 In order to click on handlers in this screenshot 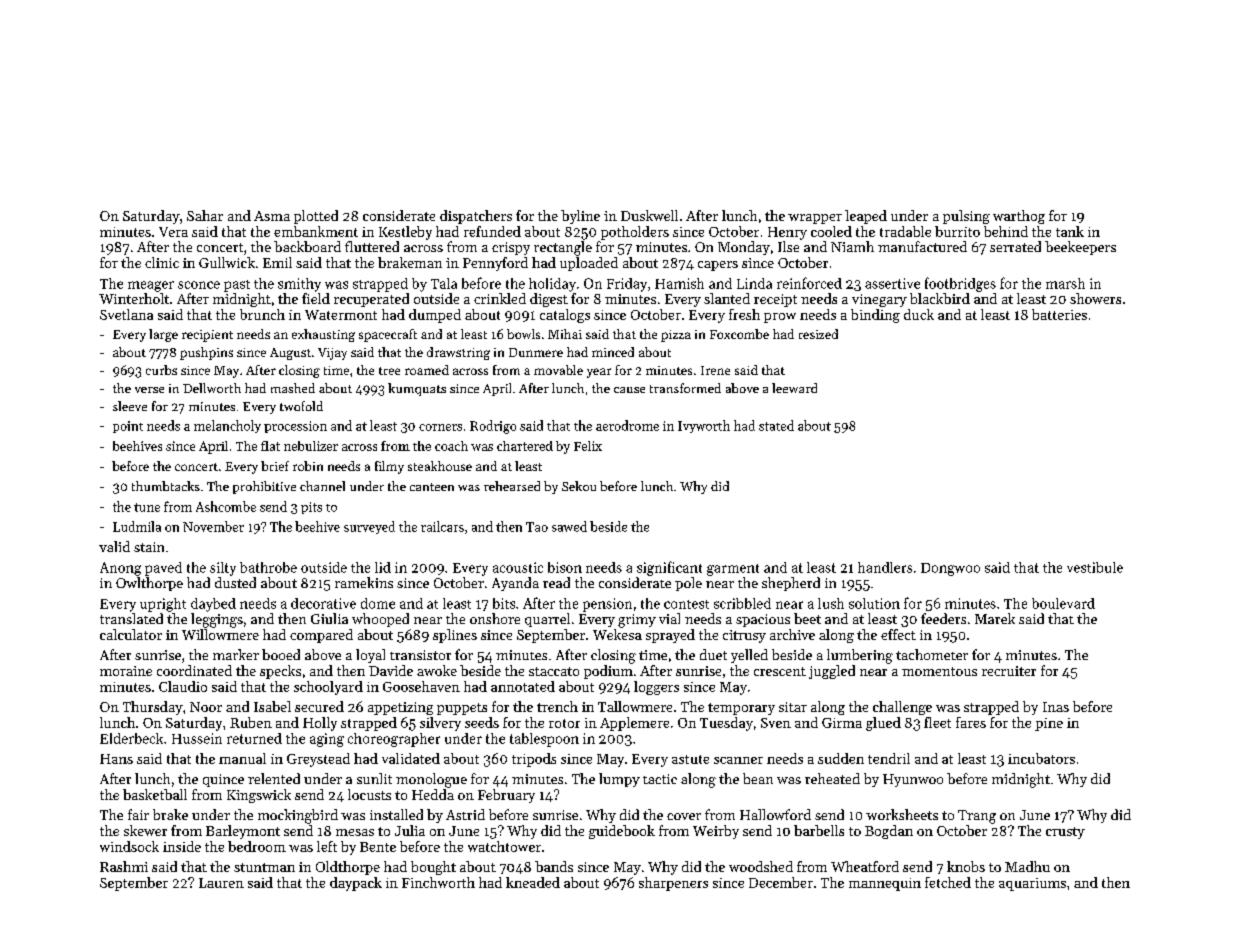, I will do `click(885, 567)`.
